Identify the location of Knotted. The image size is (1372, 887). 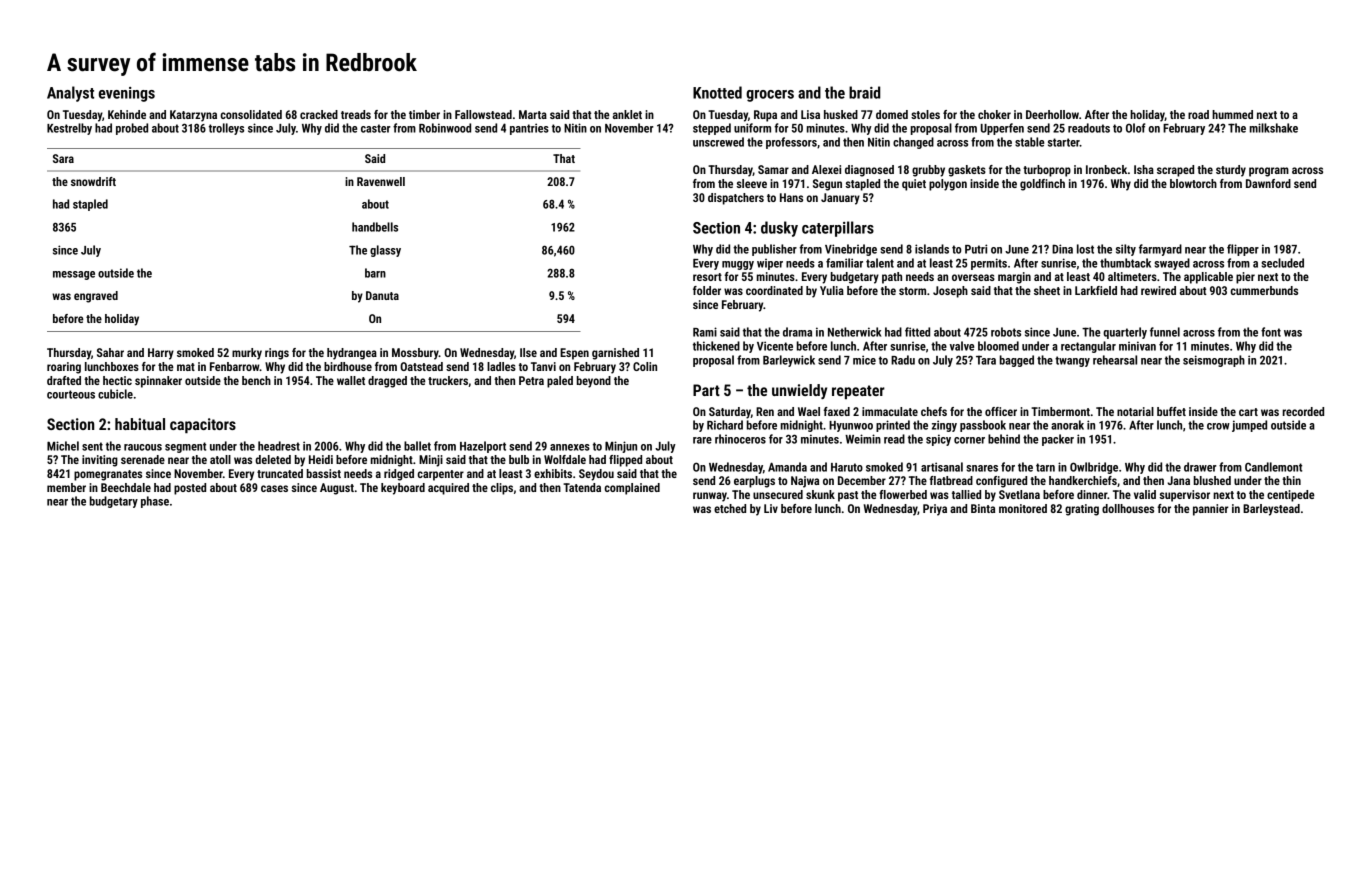
(717, 92).
